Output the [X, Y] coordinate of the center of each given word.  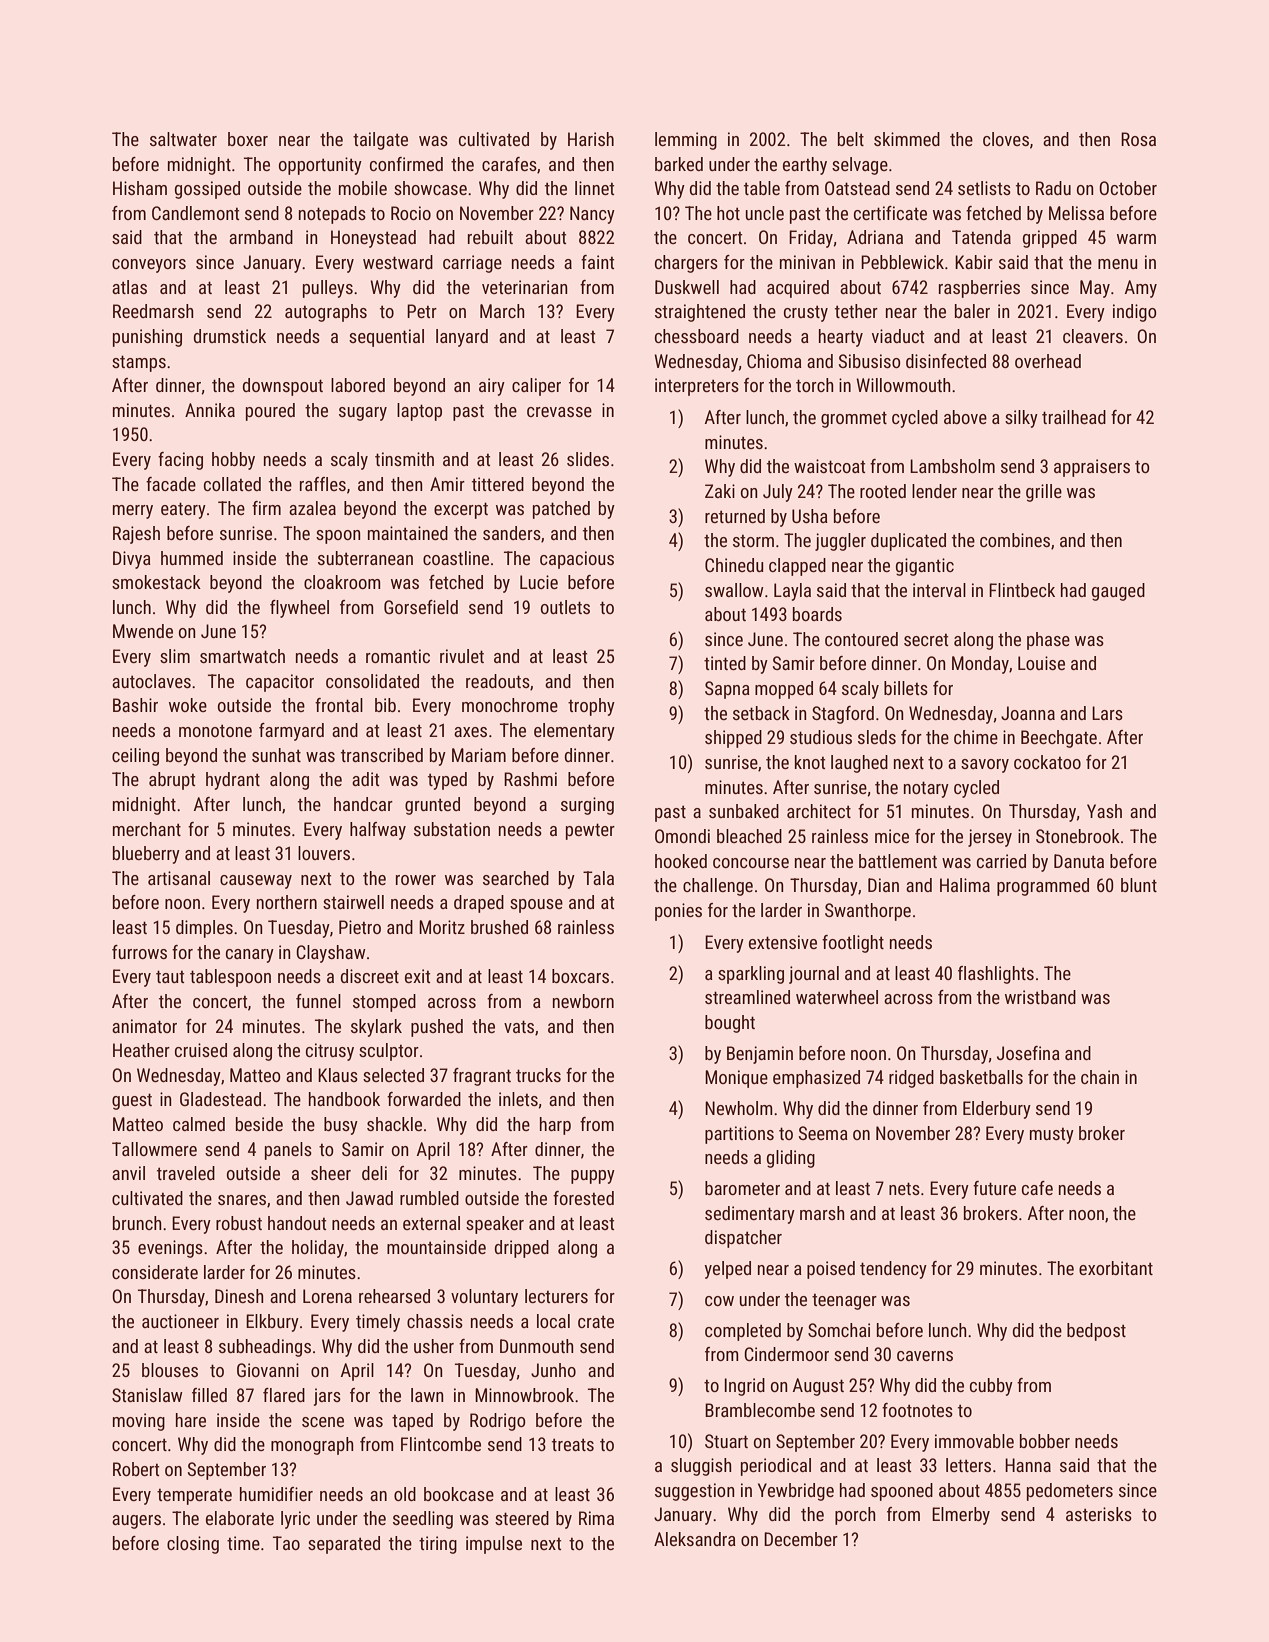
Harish [591, 139]
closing [193, 1545]
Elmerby [961, 1516]
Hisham [140, 188]
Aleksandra [695, 1539]
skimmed [907, 139]
